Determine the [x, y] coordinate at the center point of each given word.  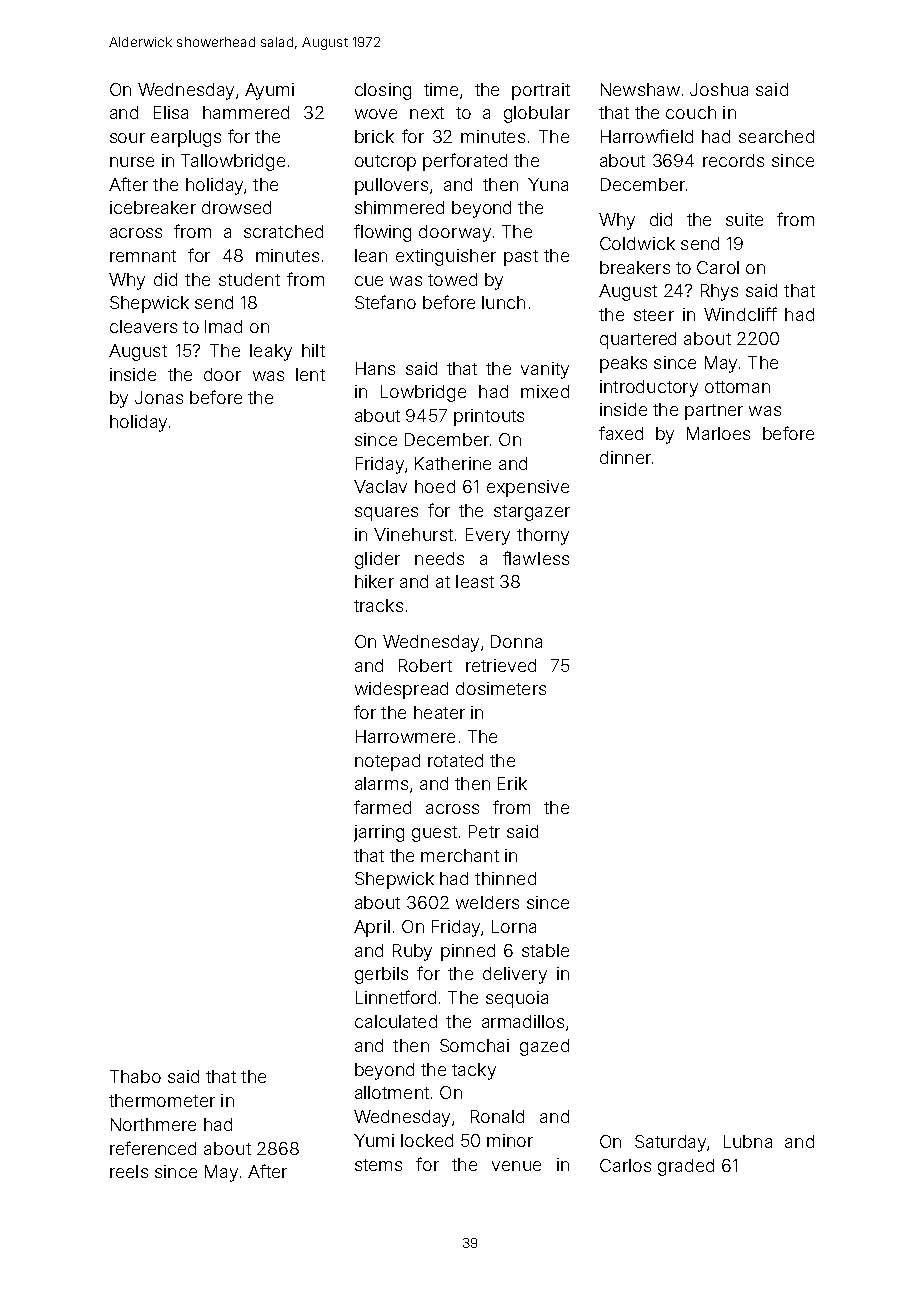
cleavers [143, 326]
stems [378, 1165]
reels [129, 1171]
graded [686, 1167]
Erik [512, 783]
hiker [374, 581]
